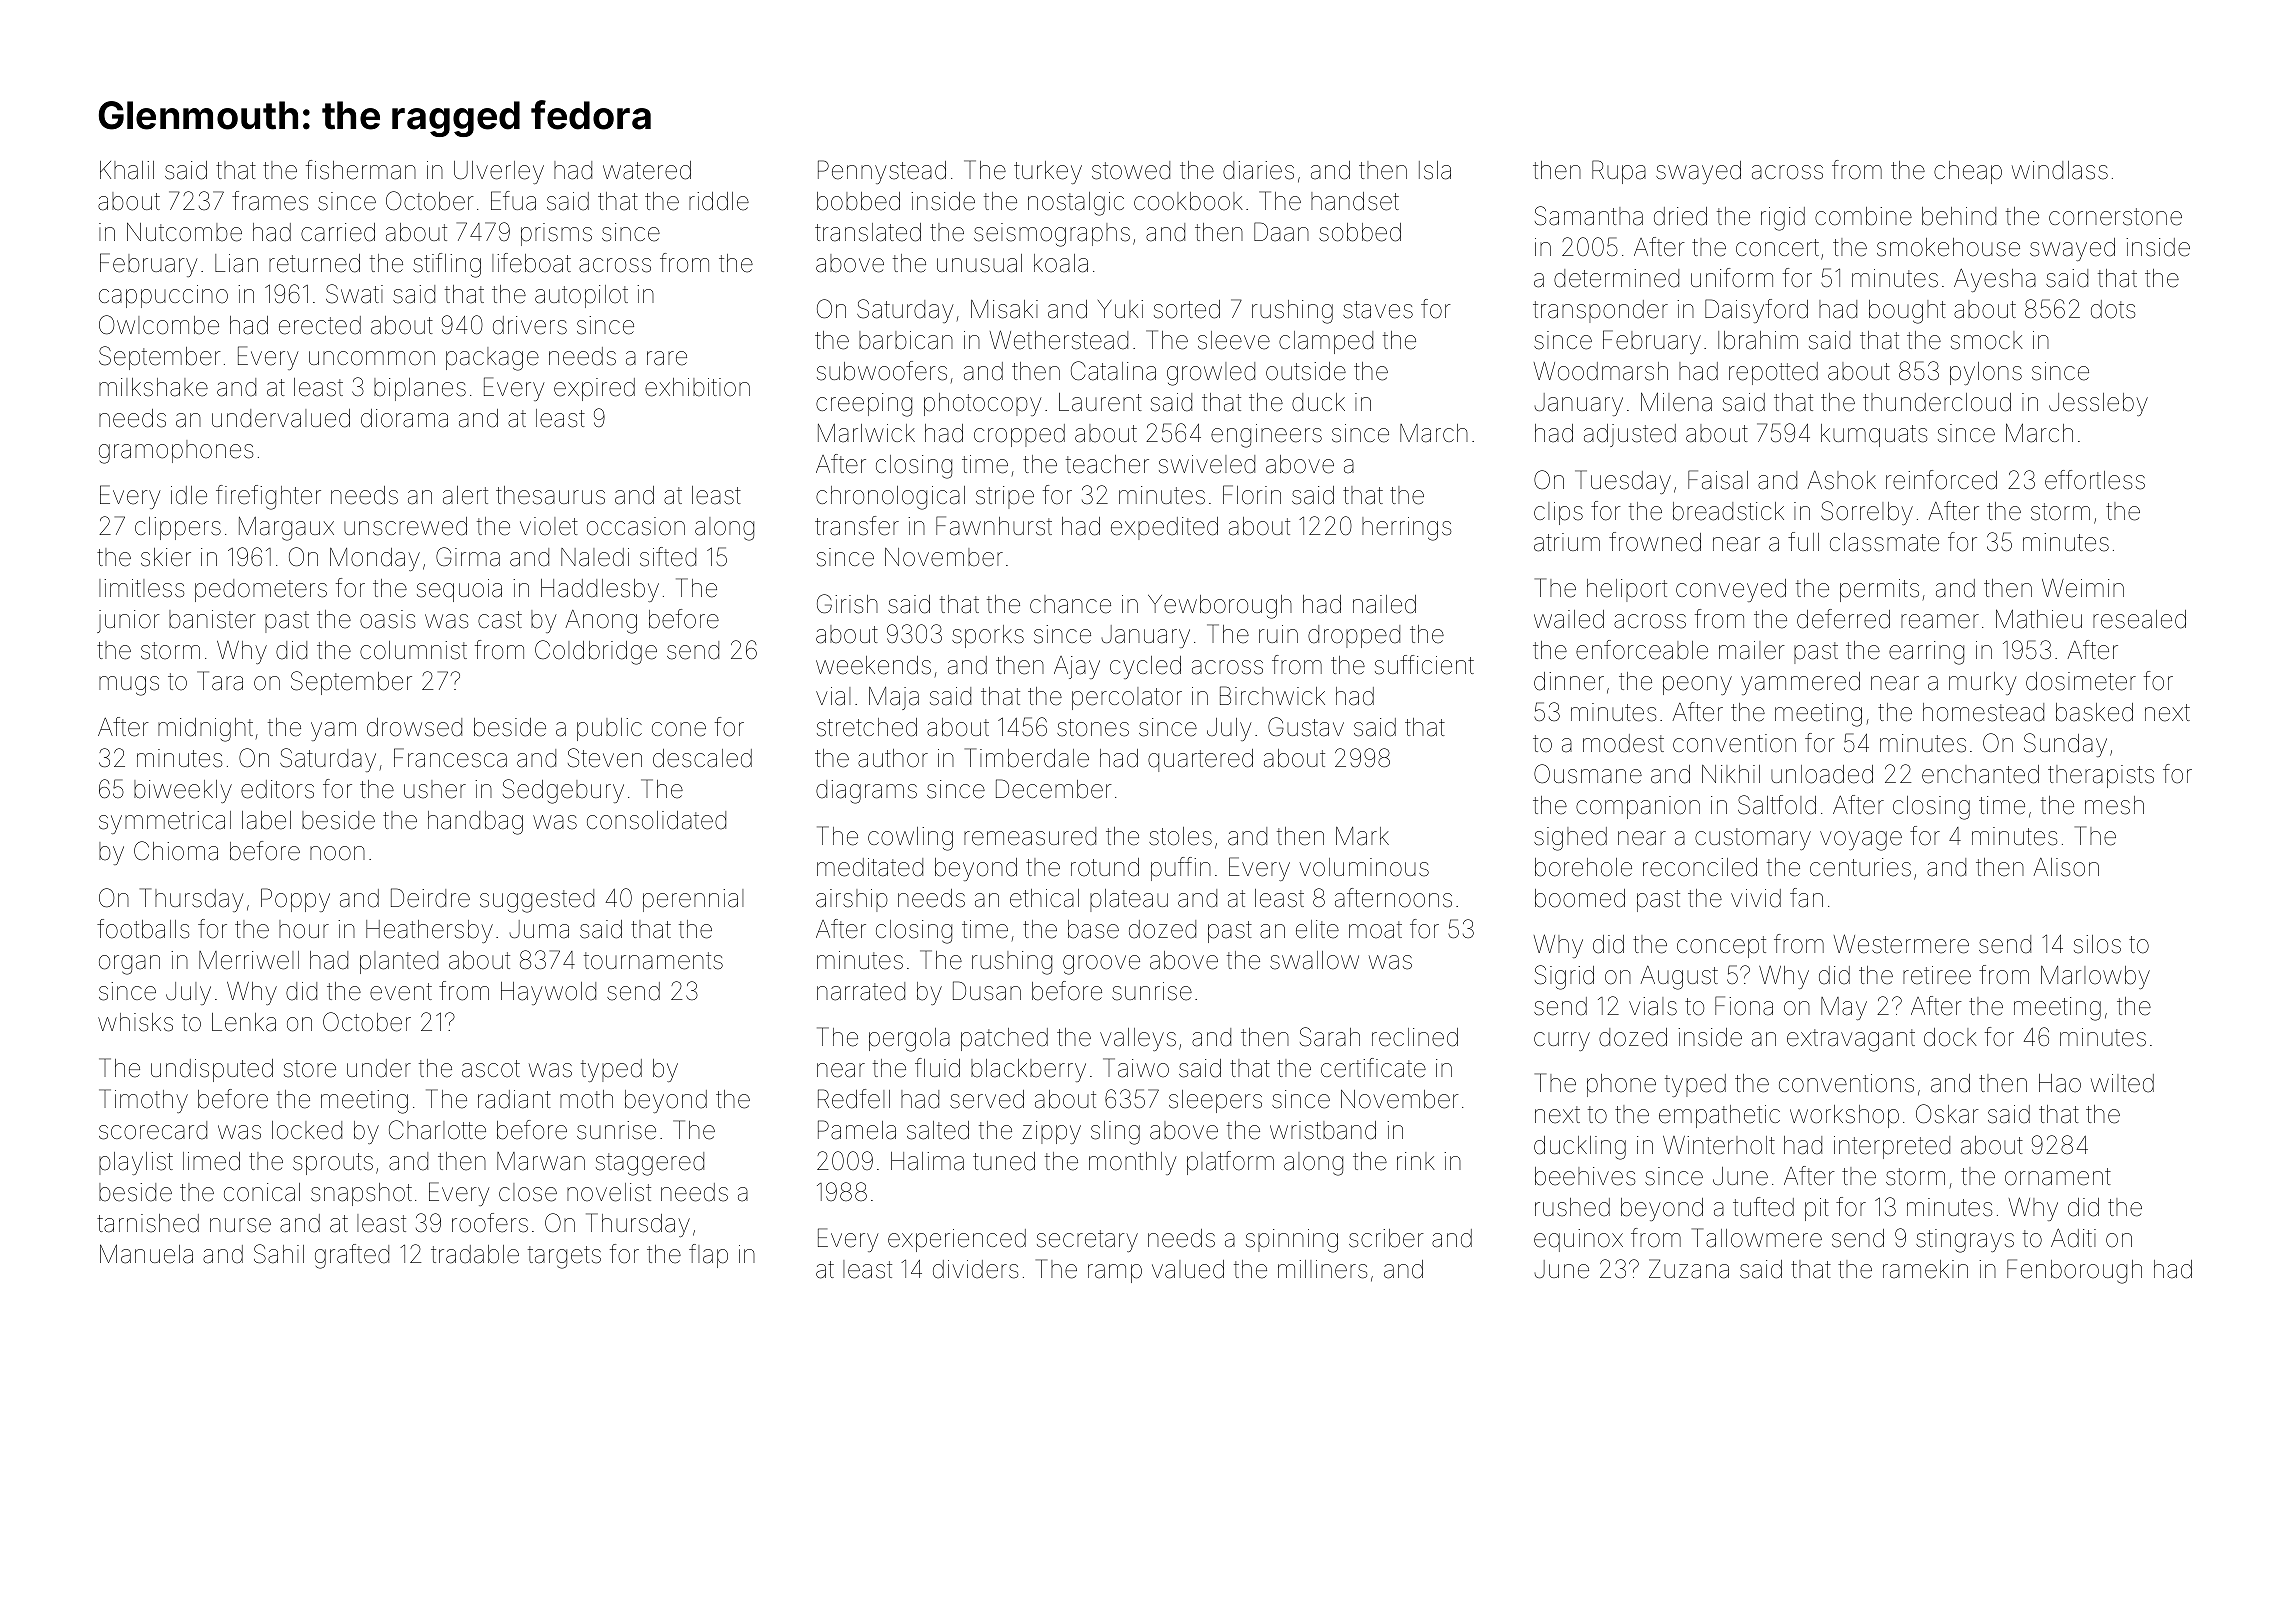 The width and height of the page is (2292, 1620). Describe the element at coordinates (2095, 480) in the page. I see `effortless` at that location.
